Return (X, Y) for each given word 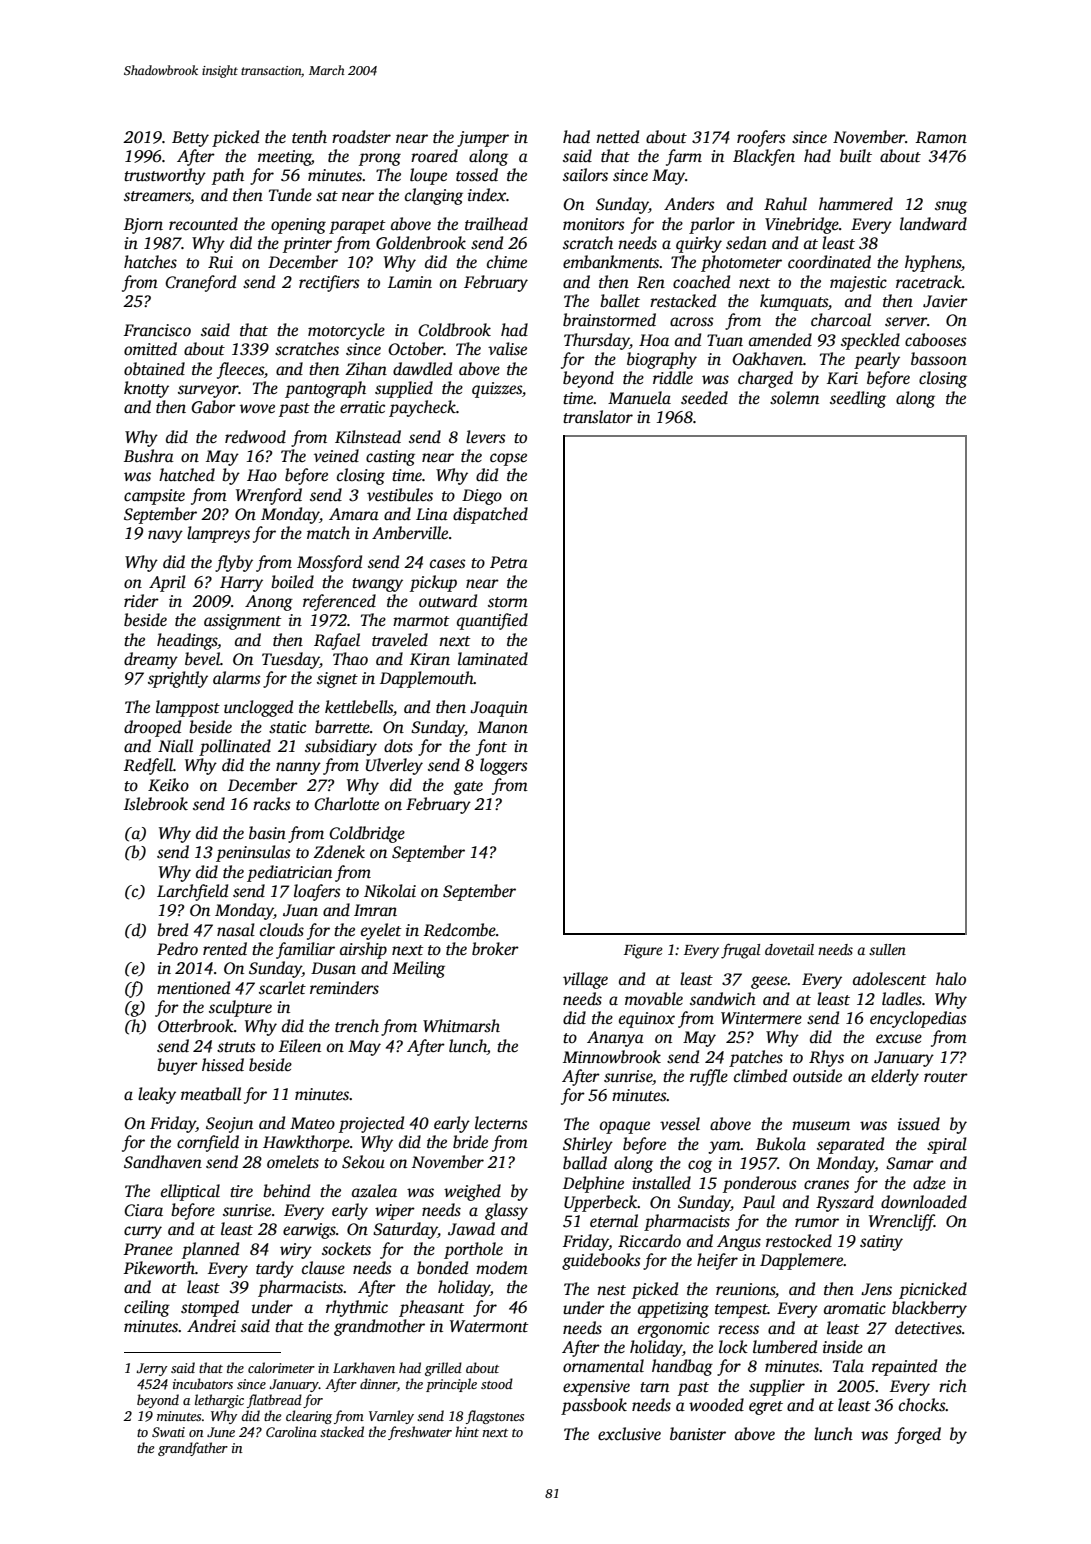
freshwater (420, 1433)
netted (617, 137)
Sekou (363, 1162)
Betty (190, 139)
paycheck (422, 408)
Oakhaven (767, 359)
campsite (154, 497)
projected (371, 1124)
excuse (899, 1039)
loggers (504, 766)
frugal (740, 951)
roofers (761, 138)
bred (172, 930)
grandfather (193, 1449)
